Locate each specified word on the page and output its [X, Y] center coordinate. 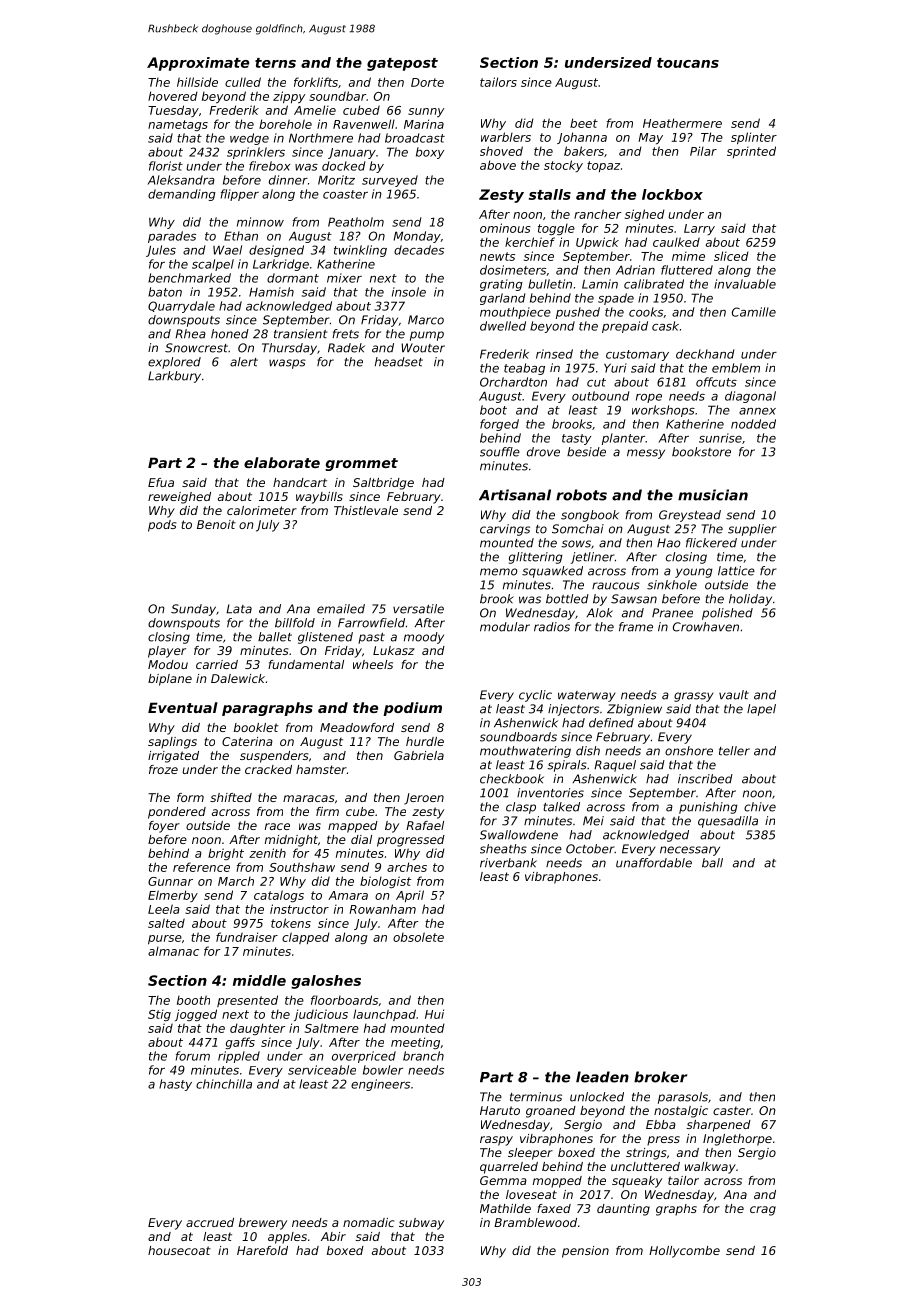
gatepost [402, 64]
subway [421, 1224]
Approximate [198, 64]
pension [585, 1252]
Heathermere [682, 123]
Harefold [262, 1250]
